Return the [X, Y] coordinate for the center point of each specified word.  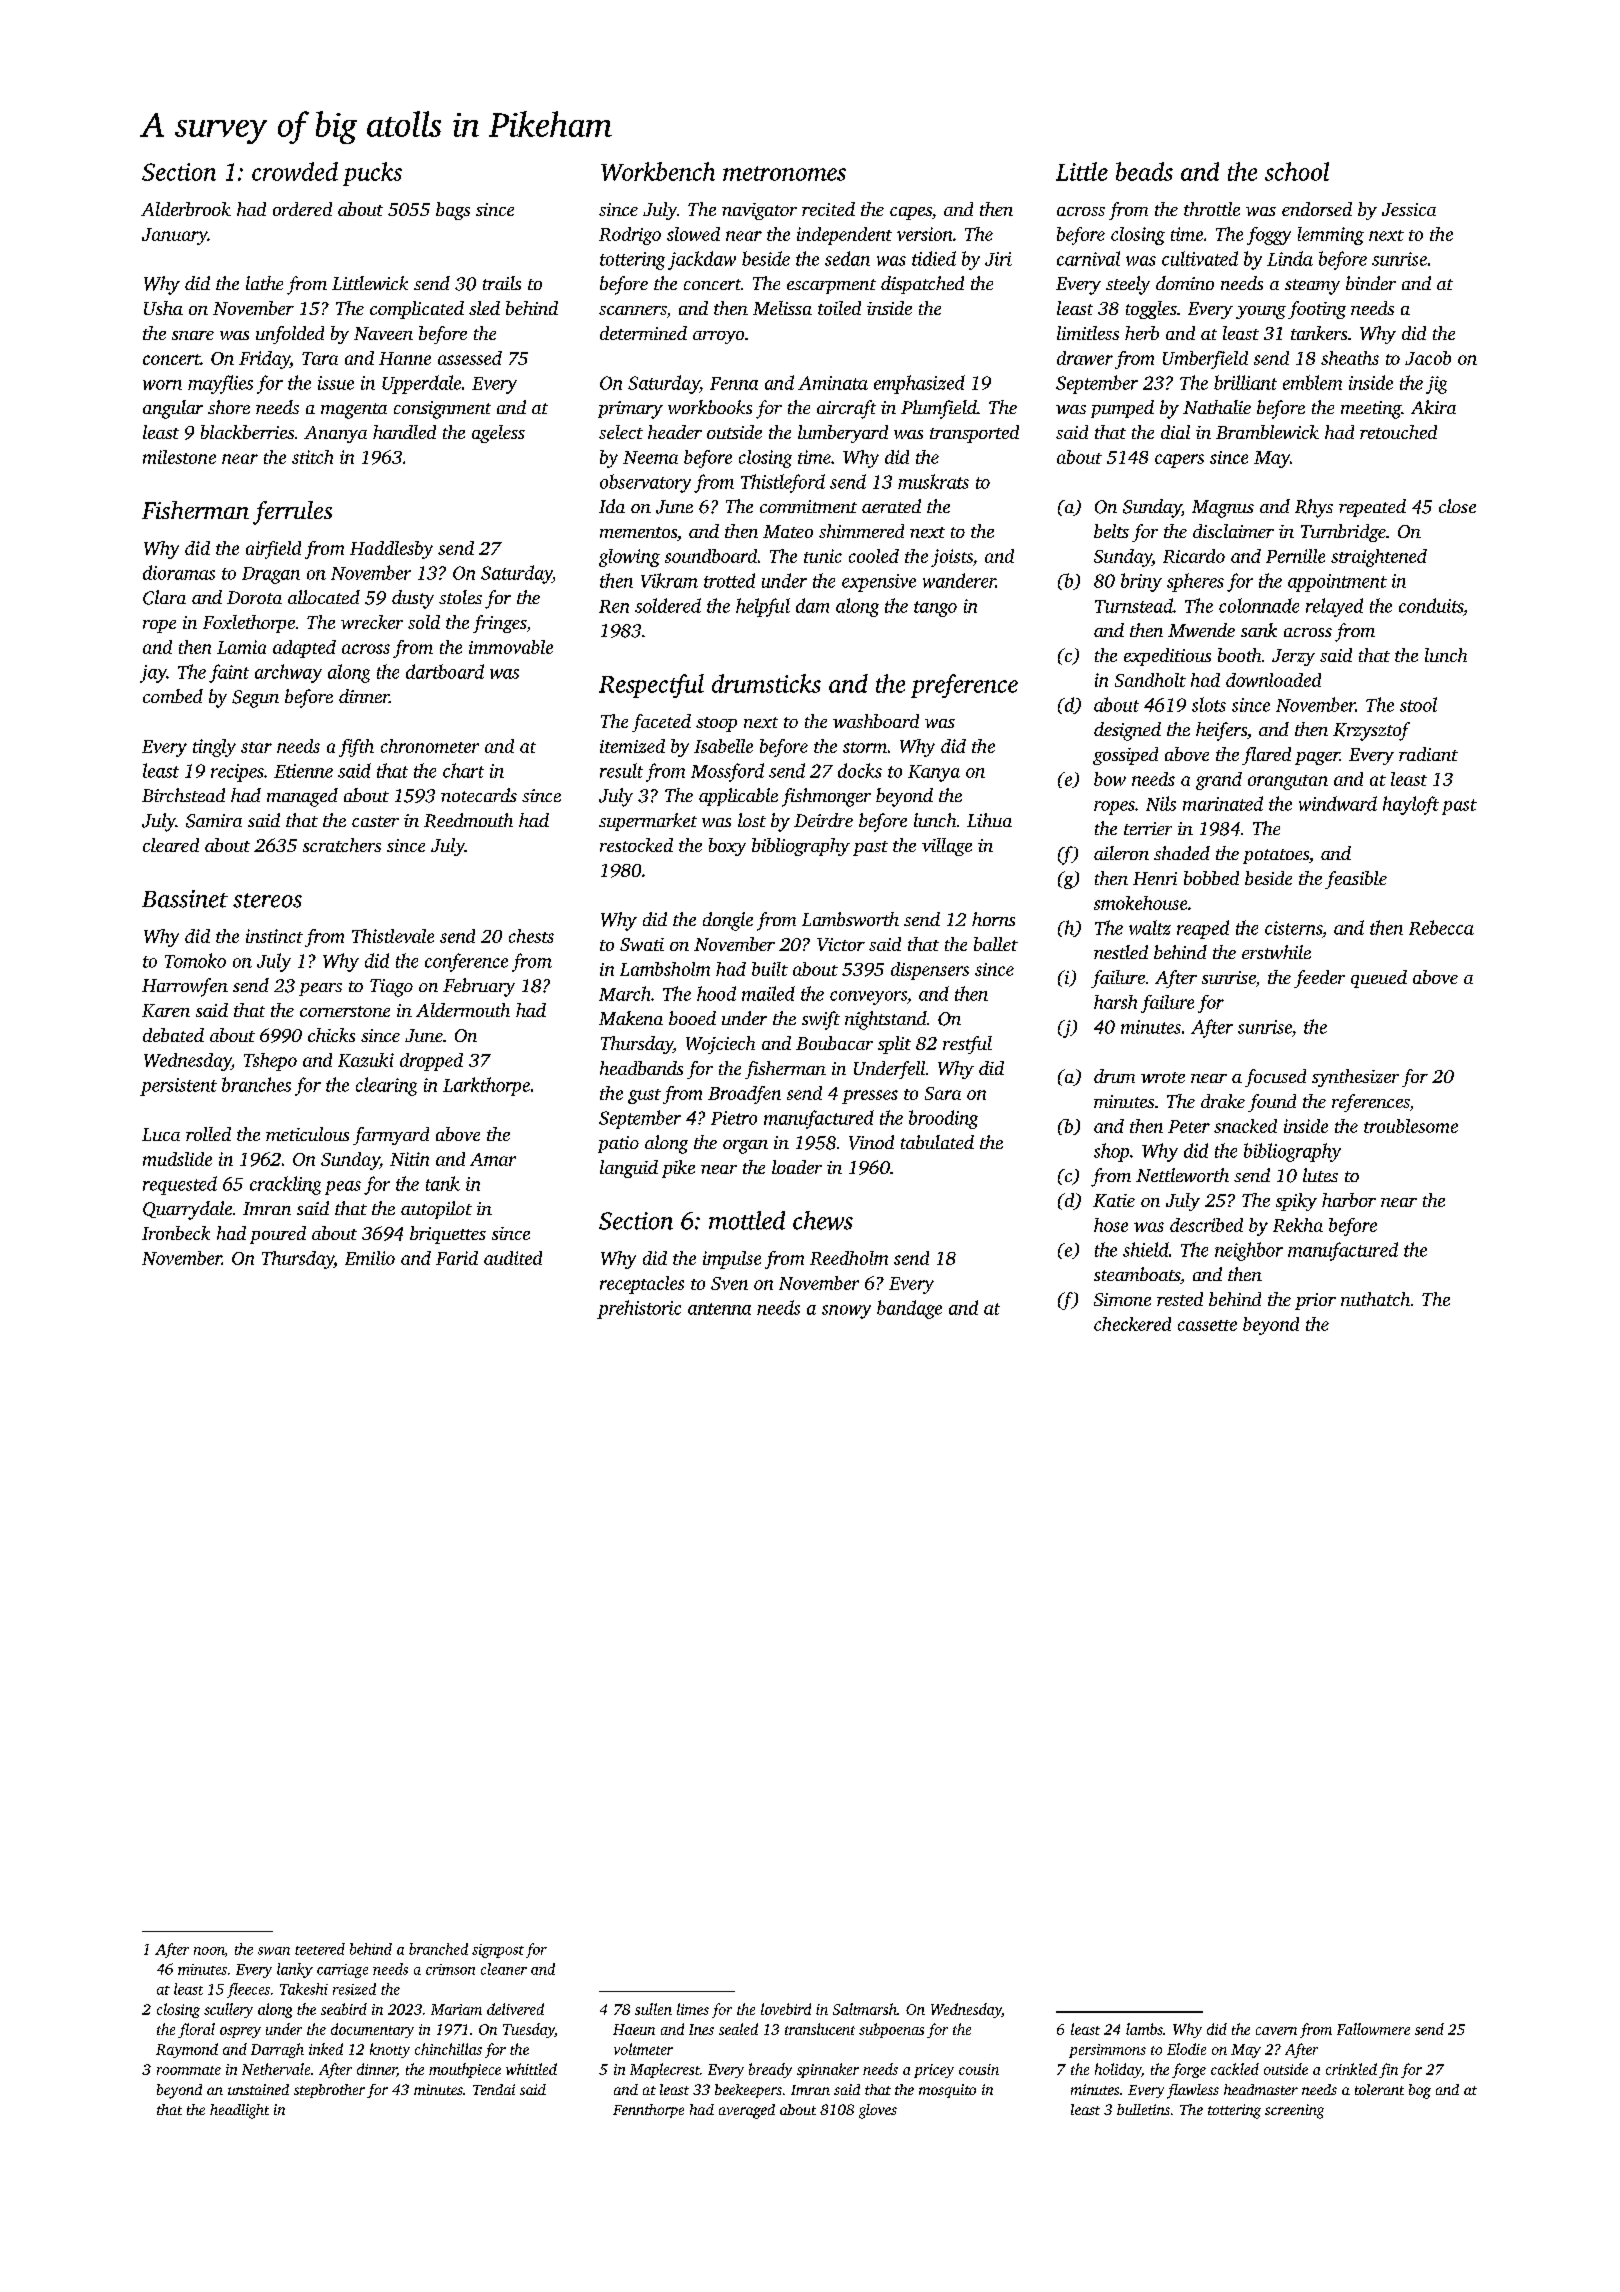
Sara [943, 1093]
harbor [1349, 1200]
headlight [239, 2111]
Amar [493, 1159]
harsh [1115, 1002]
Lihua [989, 820]
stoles [460, 597]
